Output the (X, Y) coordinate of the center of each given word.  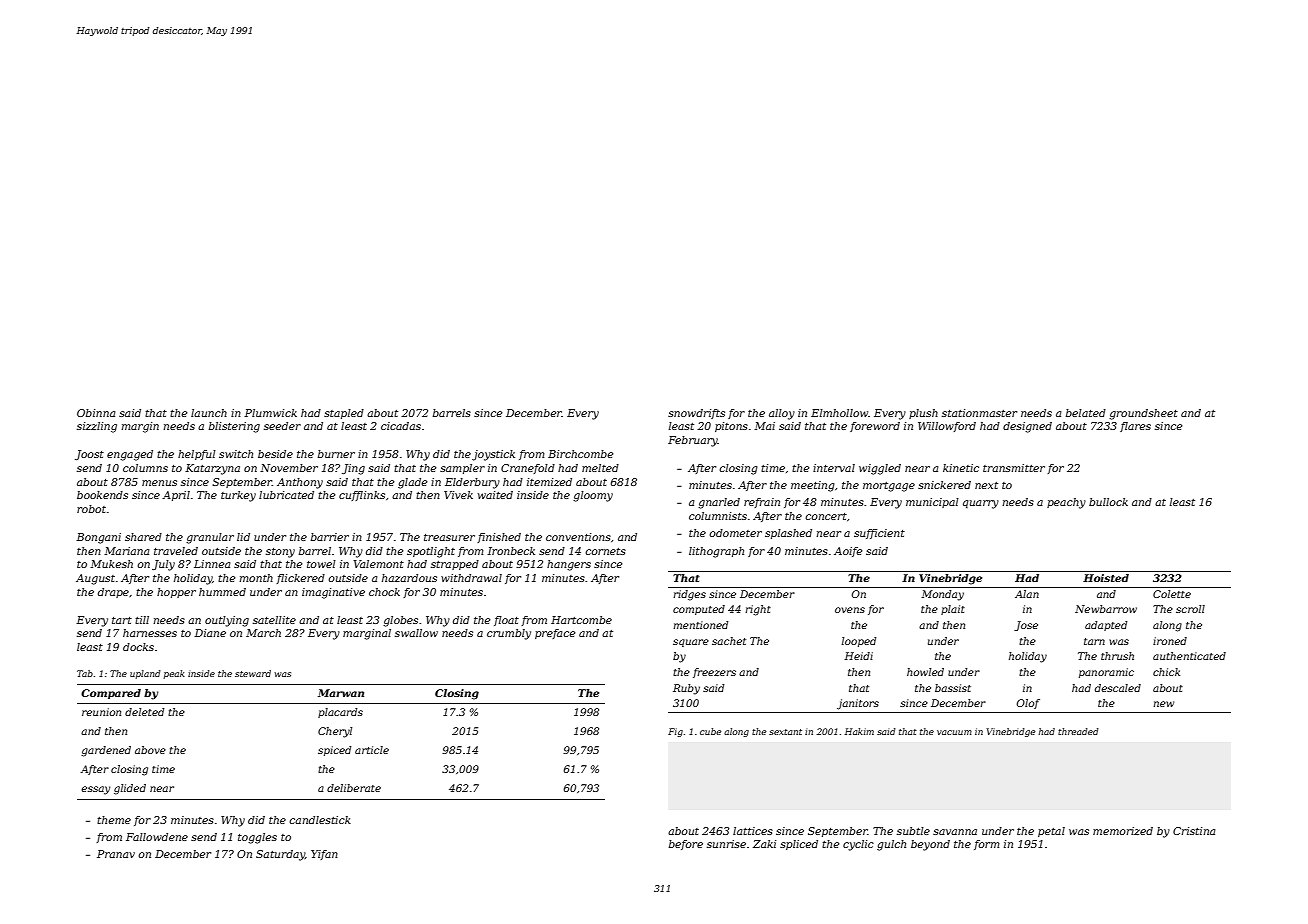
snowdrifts (696, 414)
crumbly (509, 634)
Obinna (96, 413)
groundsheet (1143, 414)
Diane (210, 633)
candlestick (320, 820)
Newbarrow (1106, 609)
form (987, 845)
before (686, 845)
